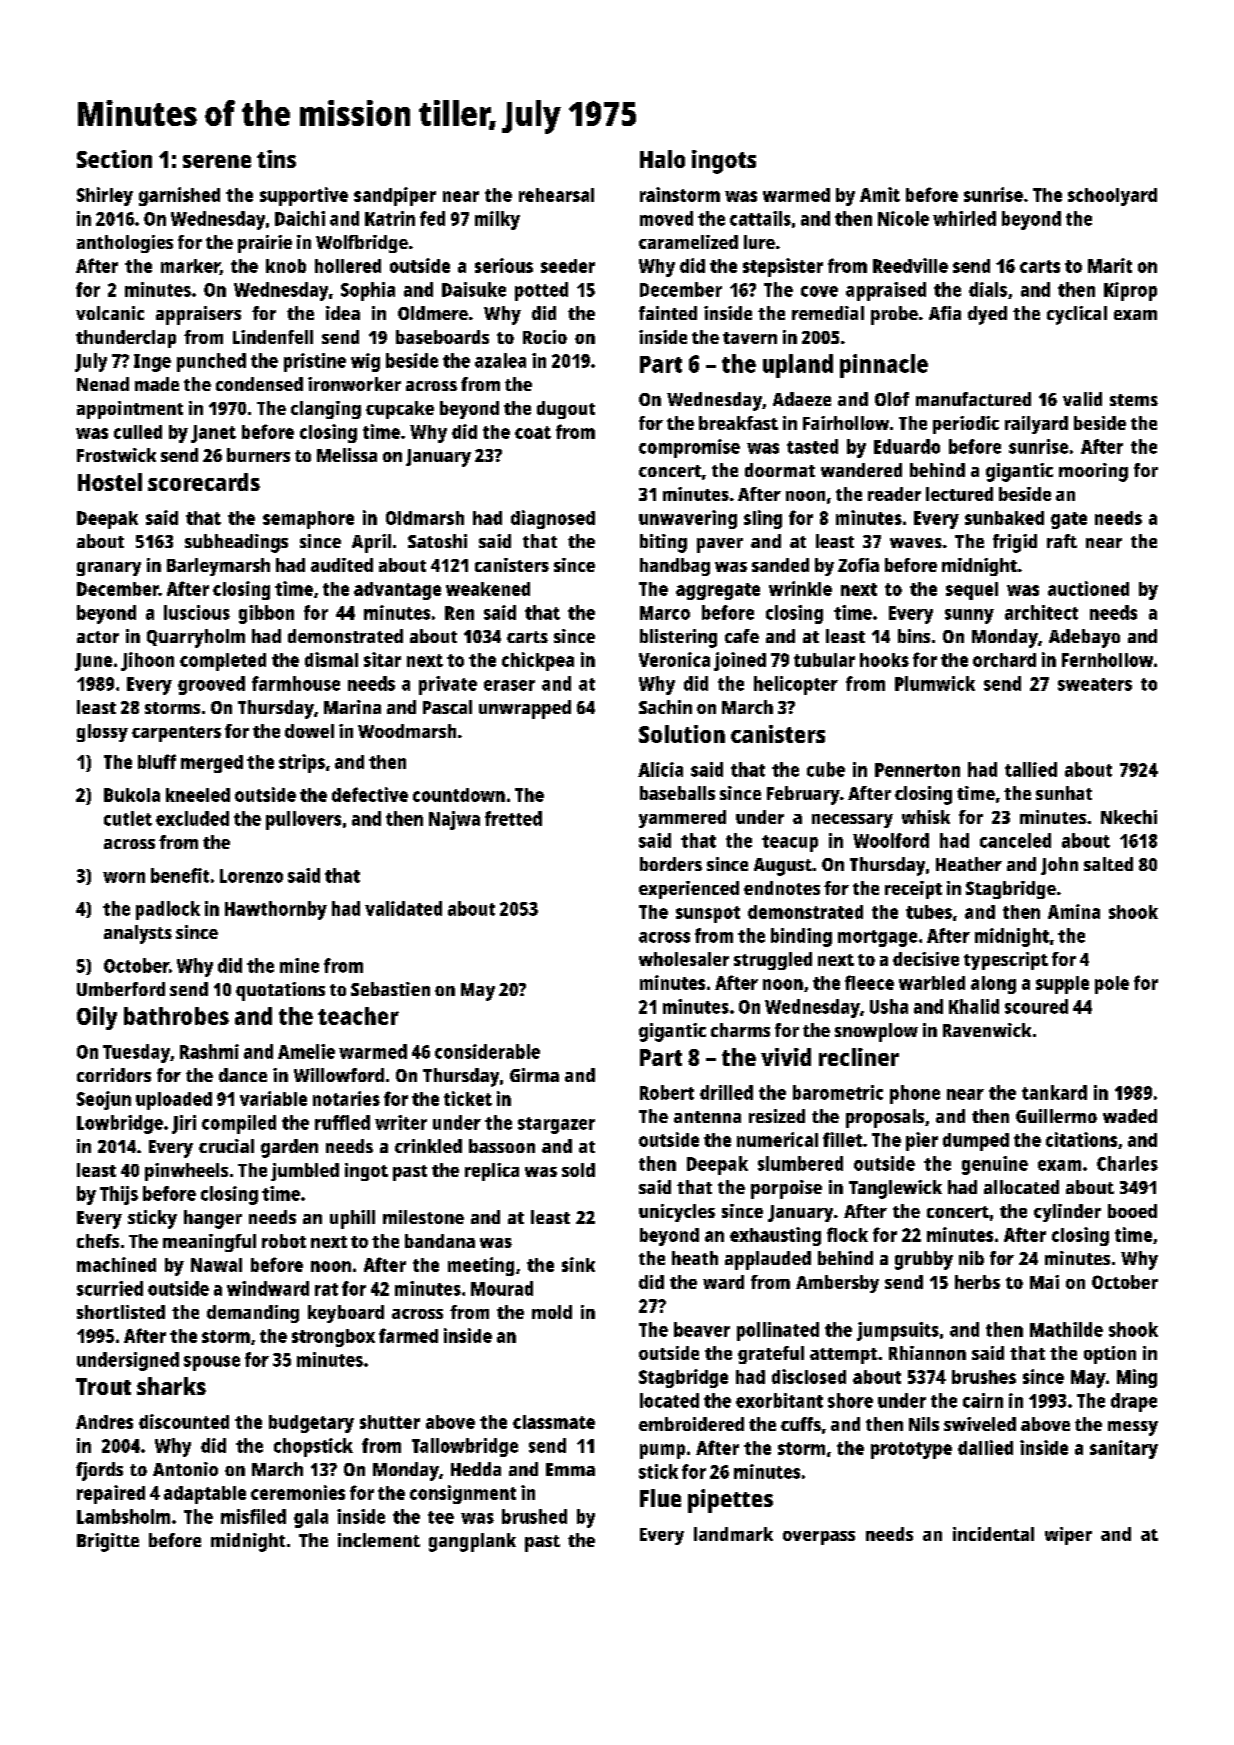 This document has width=1234, height=1745. What do you see at coordinates (333, 1338) in the document?
I see `strongbox` at bounding box center [333, 1338].
